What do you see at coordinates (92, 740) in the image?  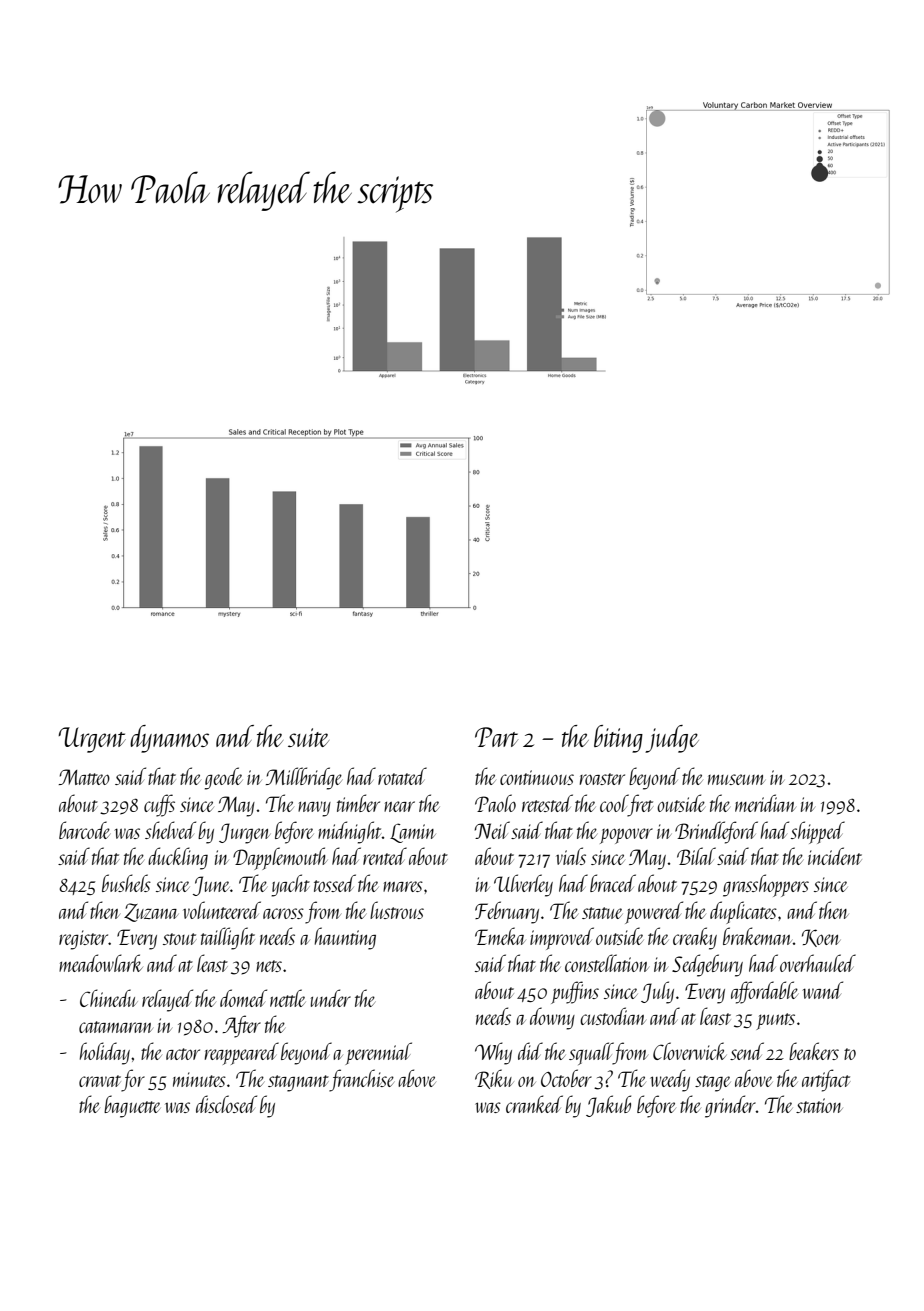 I see `Urgent` at bounding box center [92, 740].
